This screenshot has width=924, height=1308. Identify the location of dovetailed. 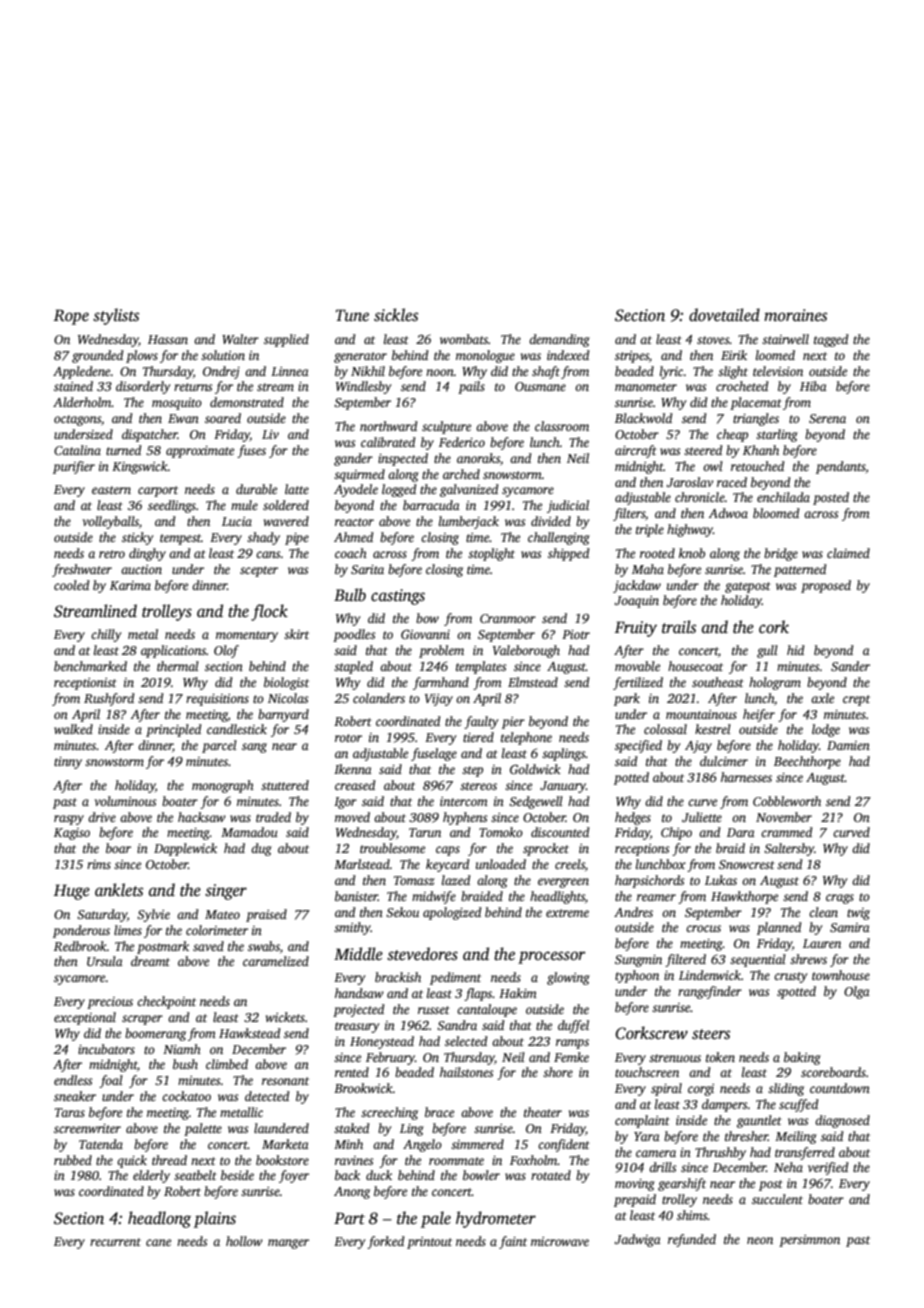
(724, 315).
